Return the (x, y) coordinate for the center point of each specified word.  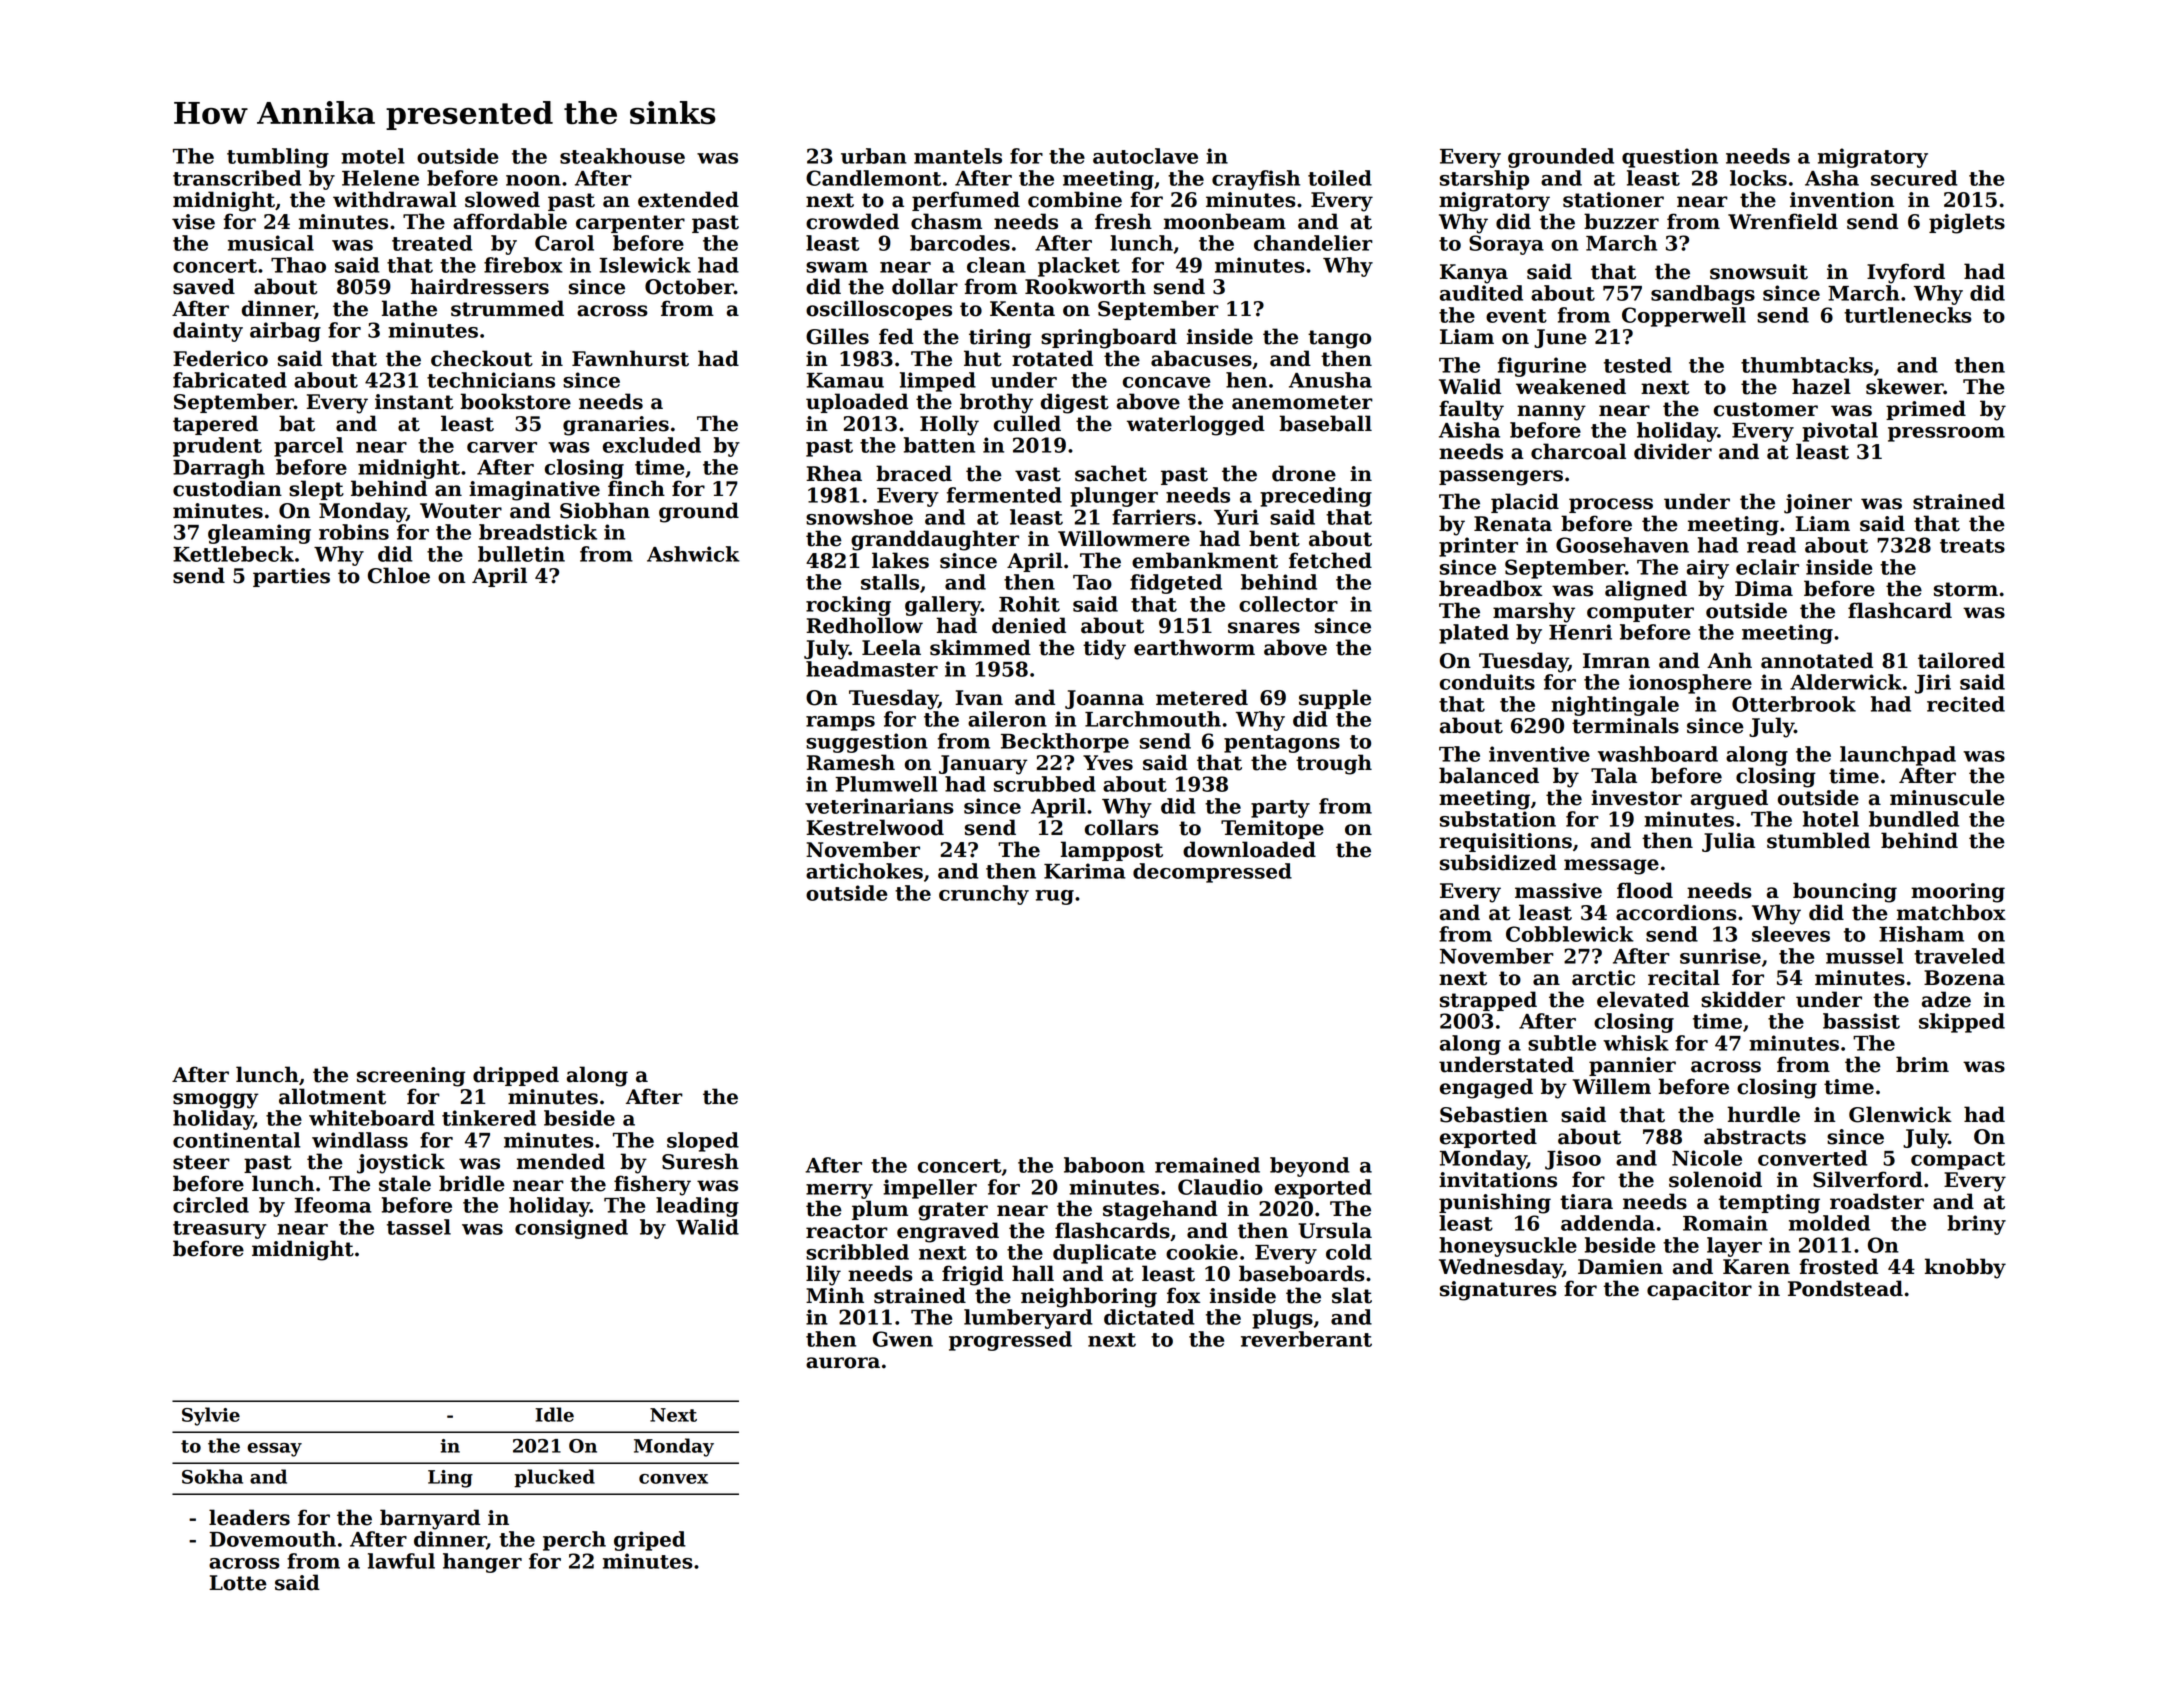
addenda (1608, 1223)
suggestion (867, 743)
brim (1922, 1064)
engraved (948, 1232)
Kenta (1022, 309)
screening (411, 1077)
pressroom (1946, 434)
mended (561, 1161)
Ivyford (1906, 273)
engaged (1486, 1088)
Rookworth (1085, 286)
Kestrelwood (875, 827)
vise (193, 222)
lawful (401, 1561)
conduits (1487, 682)
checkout (482, 358)
